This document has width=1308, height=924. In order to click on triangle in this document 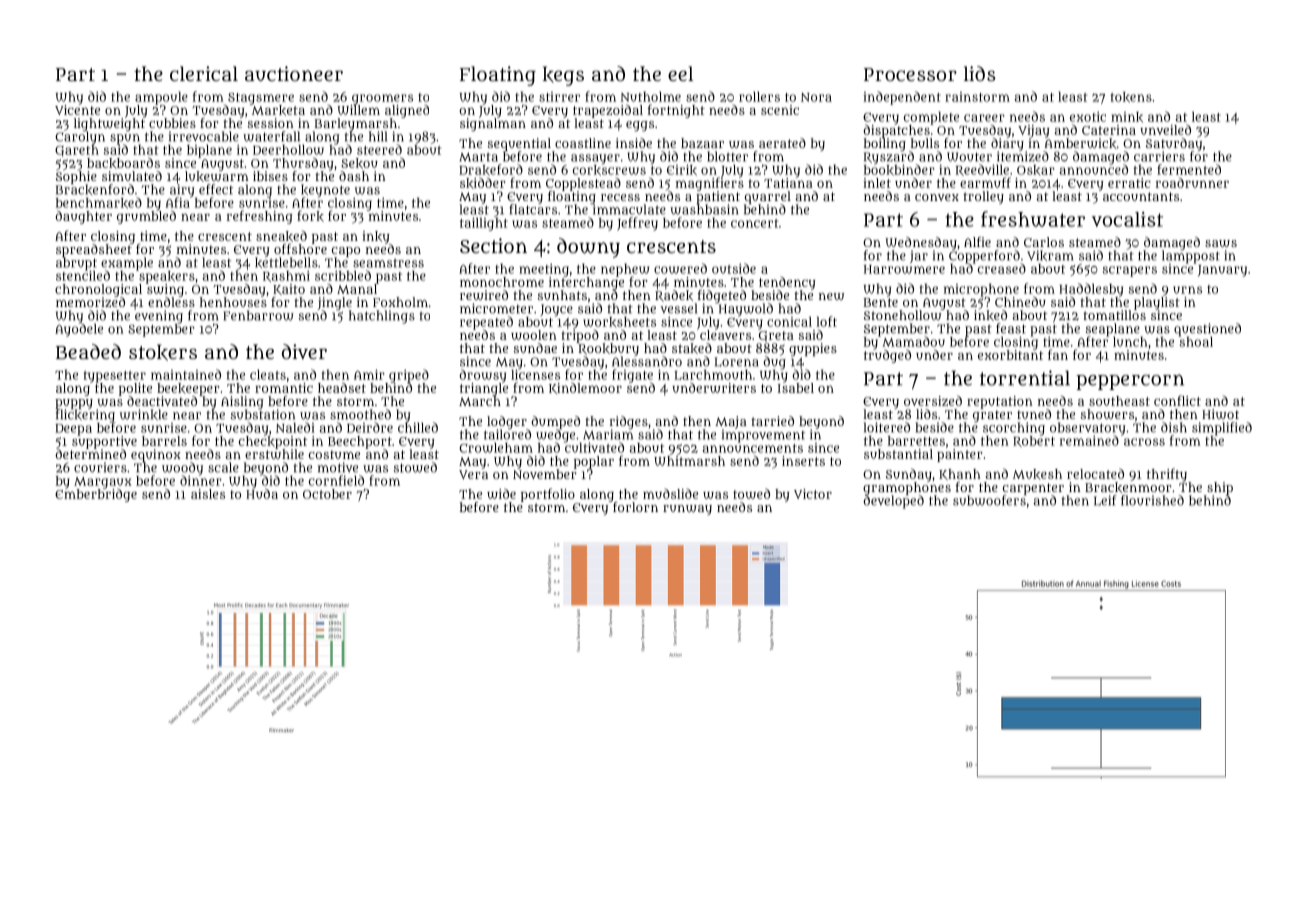, I will do `click(484, 389)`.
